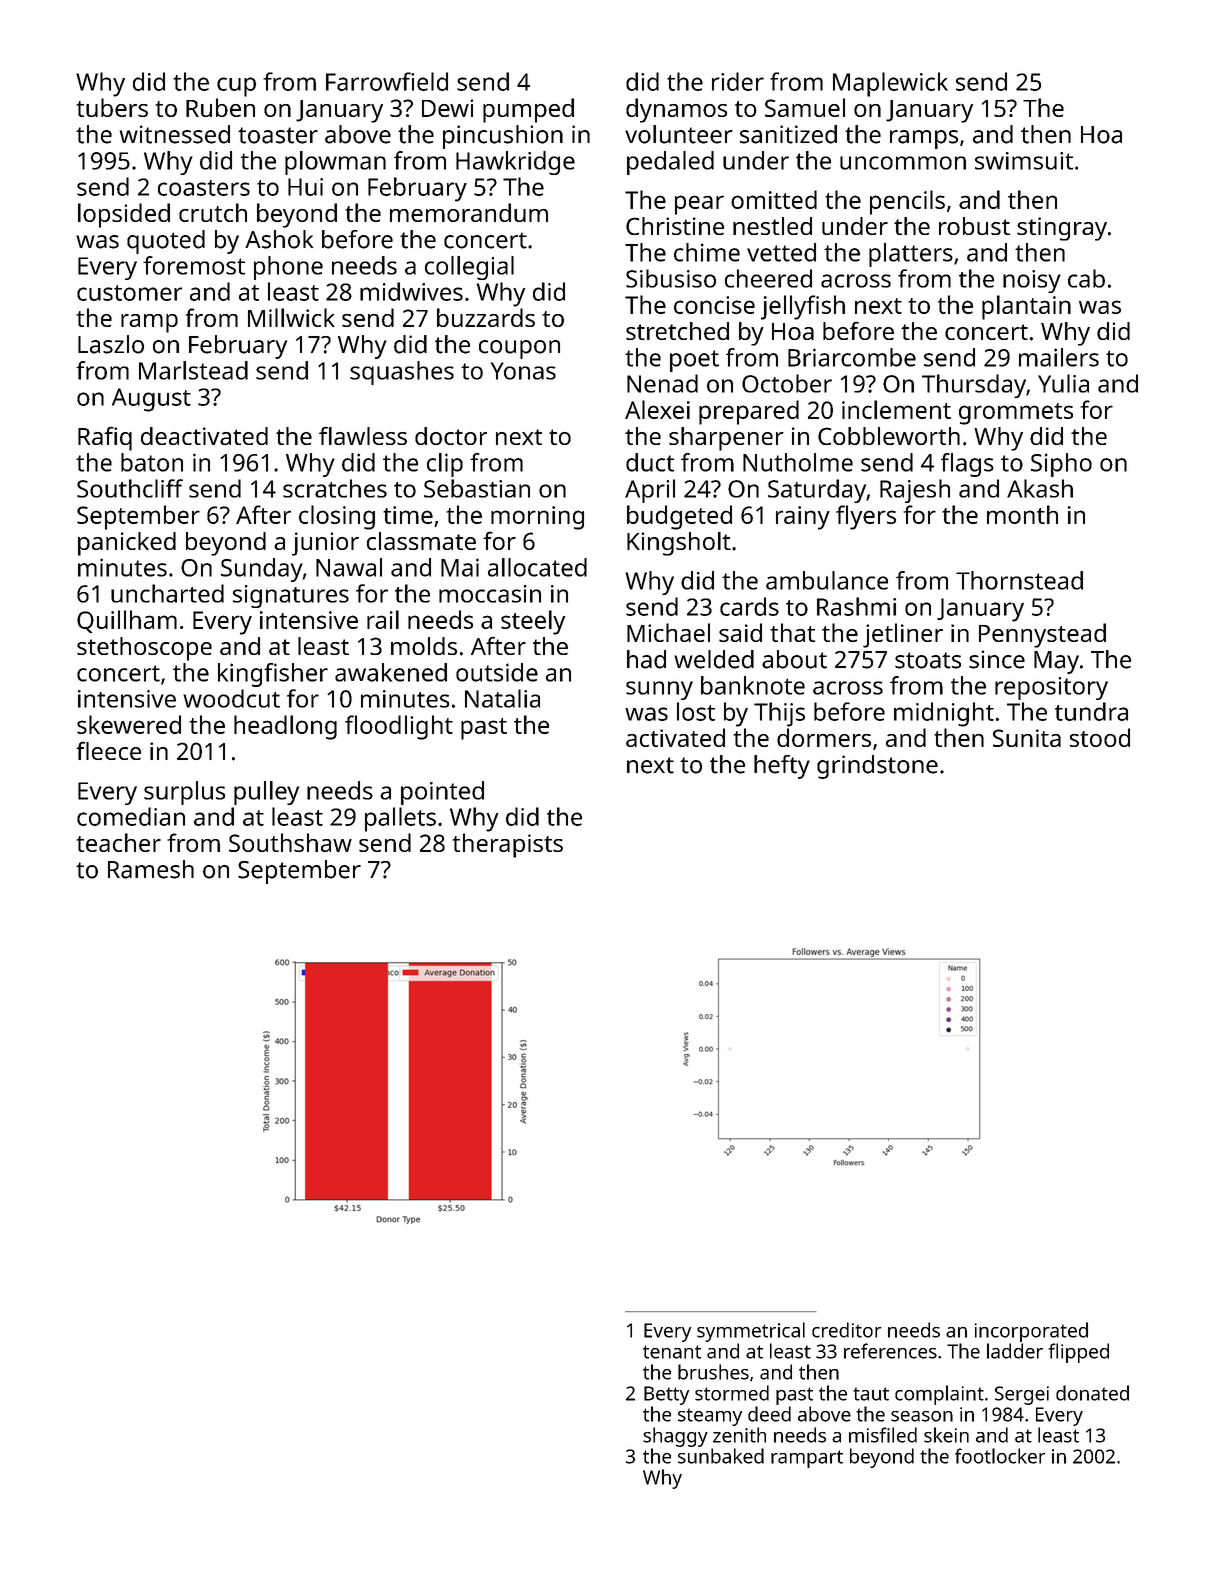  Describe the element at coordinates (290, 842) in the screenshot. I see `Southshaw` at that location.
